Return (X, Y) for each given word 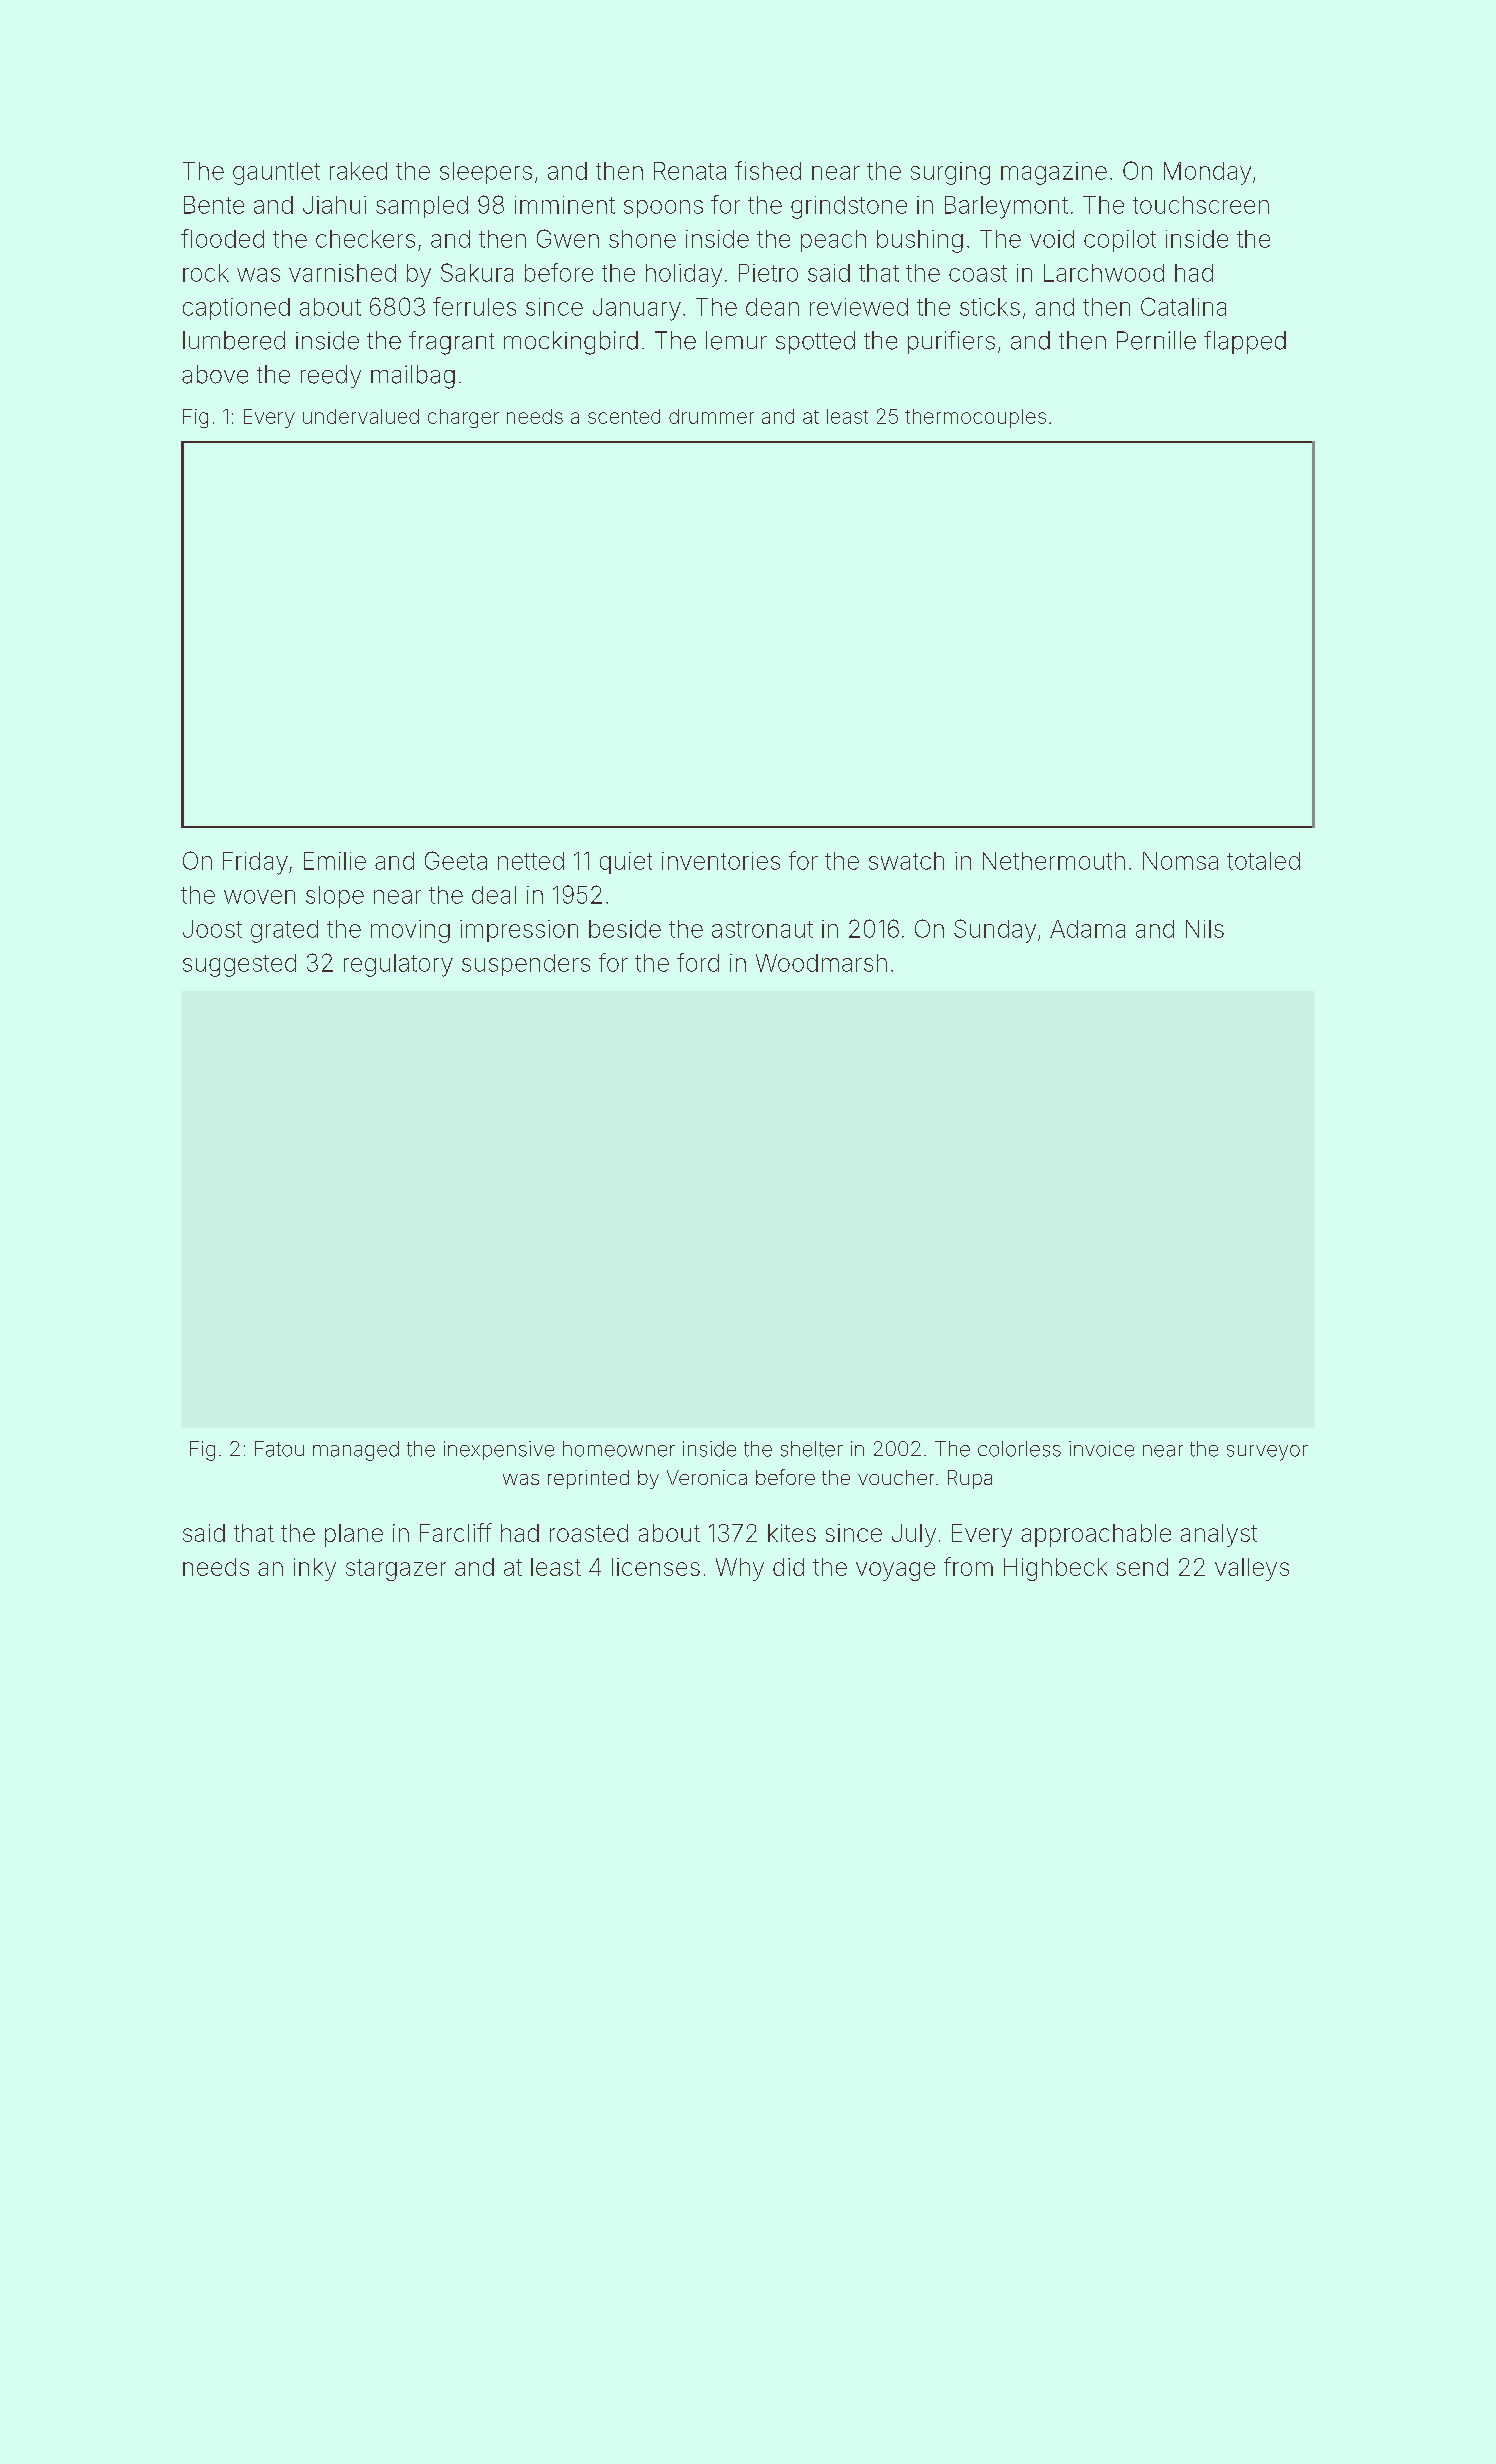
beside (625, 929)
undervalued (361, 416)
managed (356, 1451)
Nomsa (1180, 861)
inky (315, 1569)
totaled (1263, 861)
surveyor (1267, 1453)
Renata (690, 171)
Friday (255, 863)
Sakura (477, 272)
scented (624, 416)
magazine (1054, 173)
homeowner (619, 1449)
